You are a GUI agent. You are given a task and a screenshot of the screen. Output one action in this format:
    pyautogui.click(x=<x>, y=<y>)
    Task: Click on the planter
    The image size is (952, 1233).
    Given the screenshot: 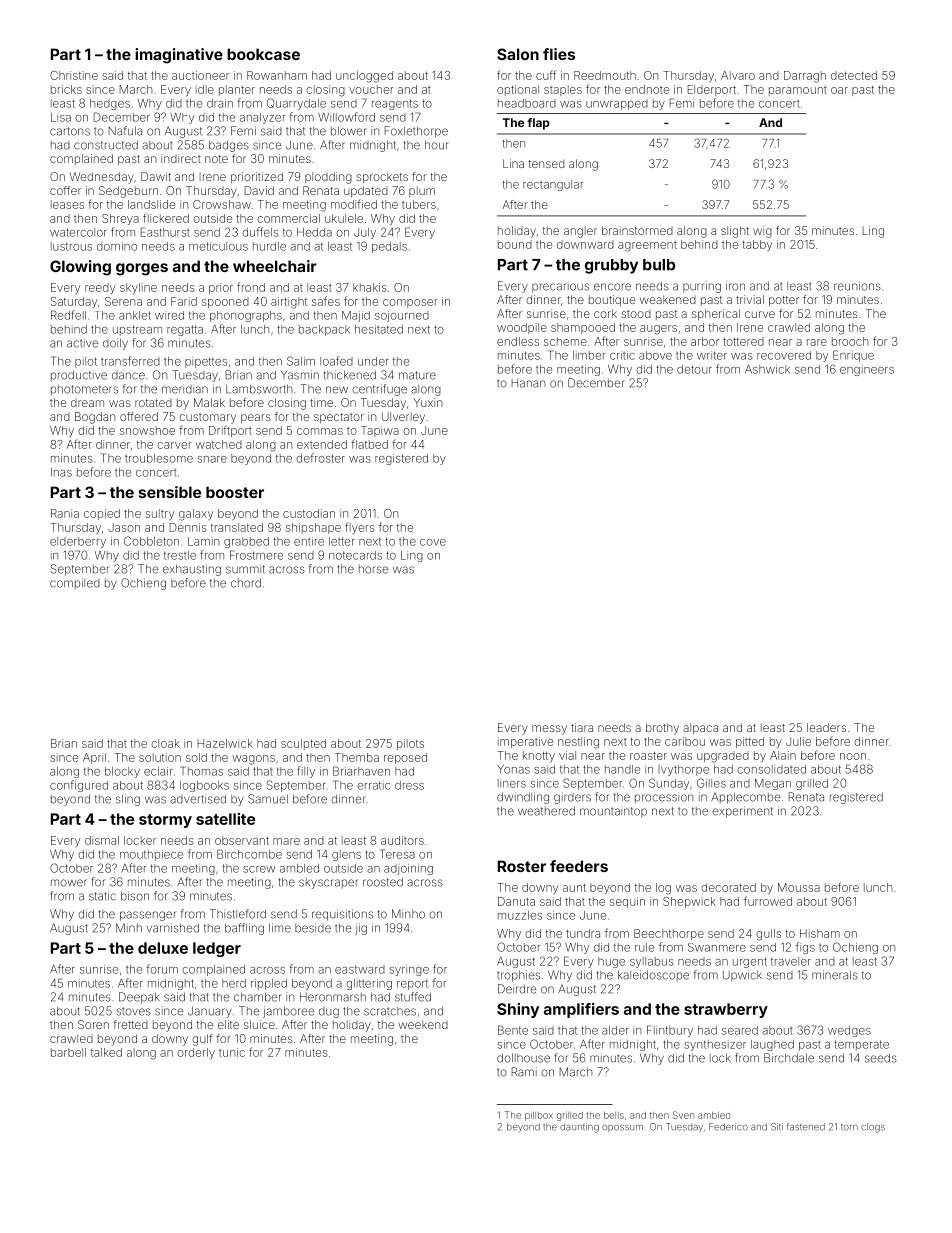 What is the action you would take?
    pyautogui.click(x=237, y=90)
